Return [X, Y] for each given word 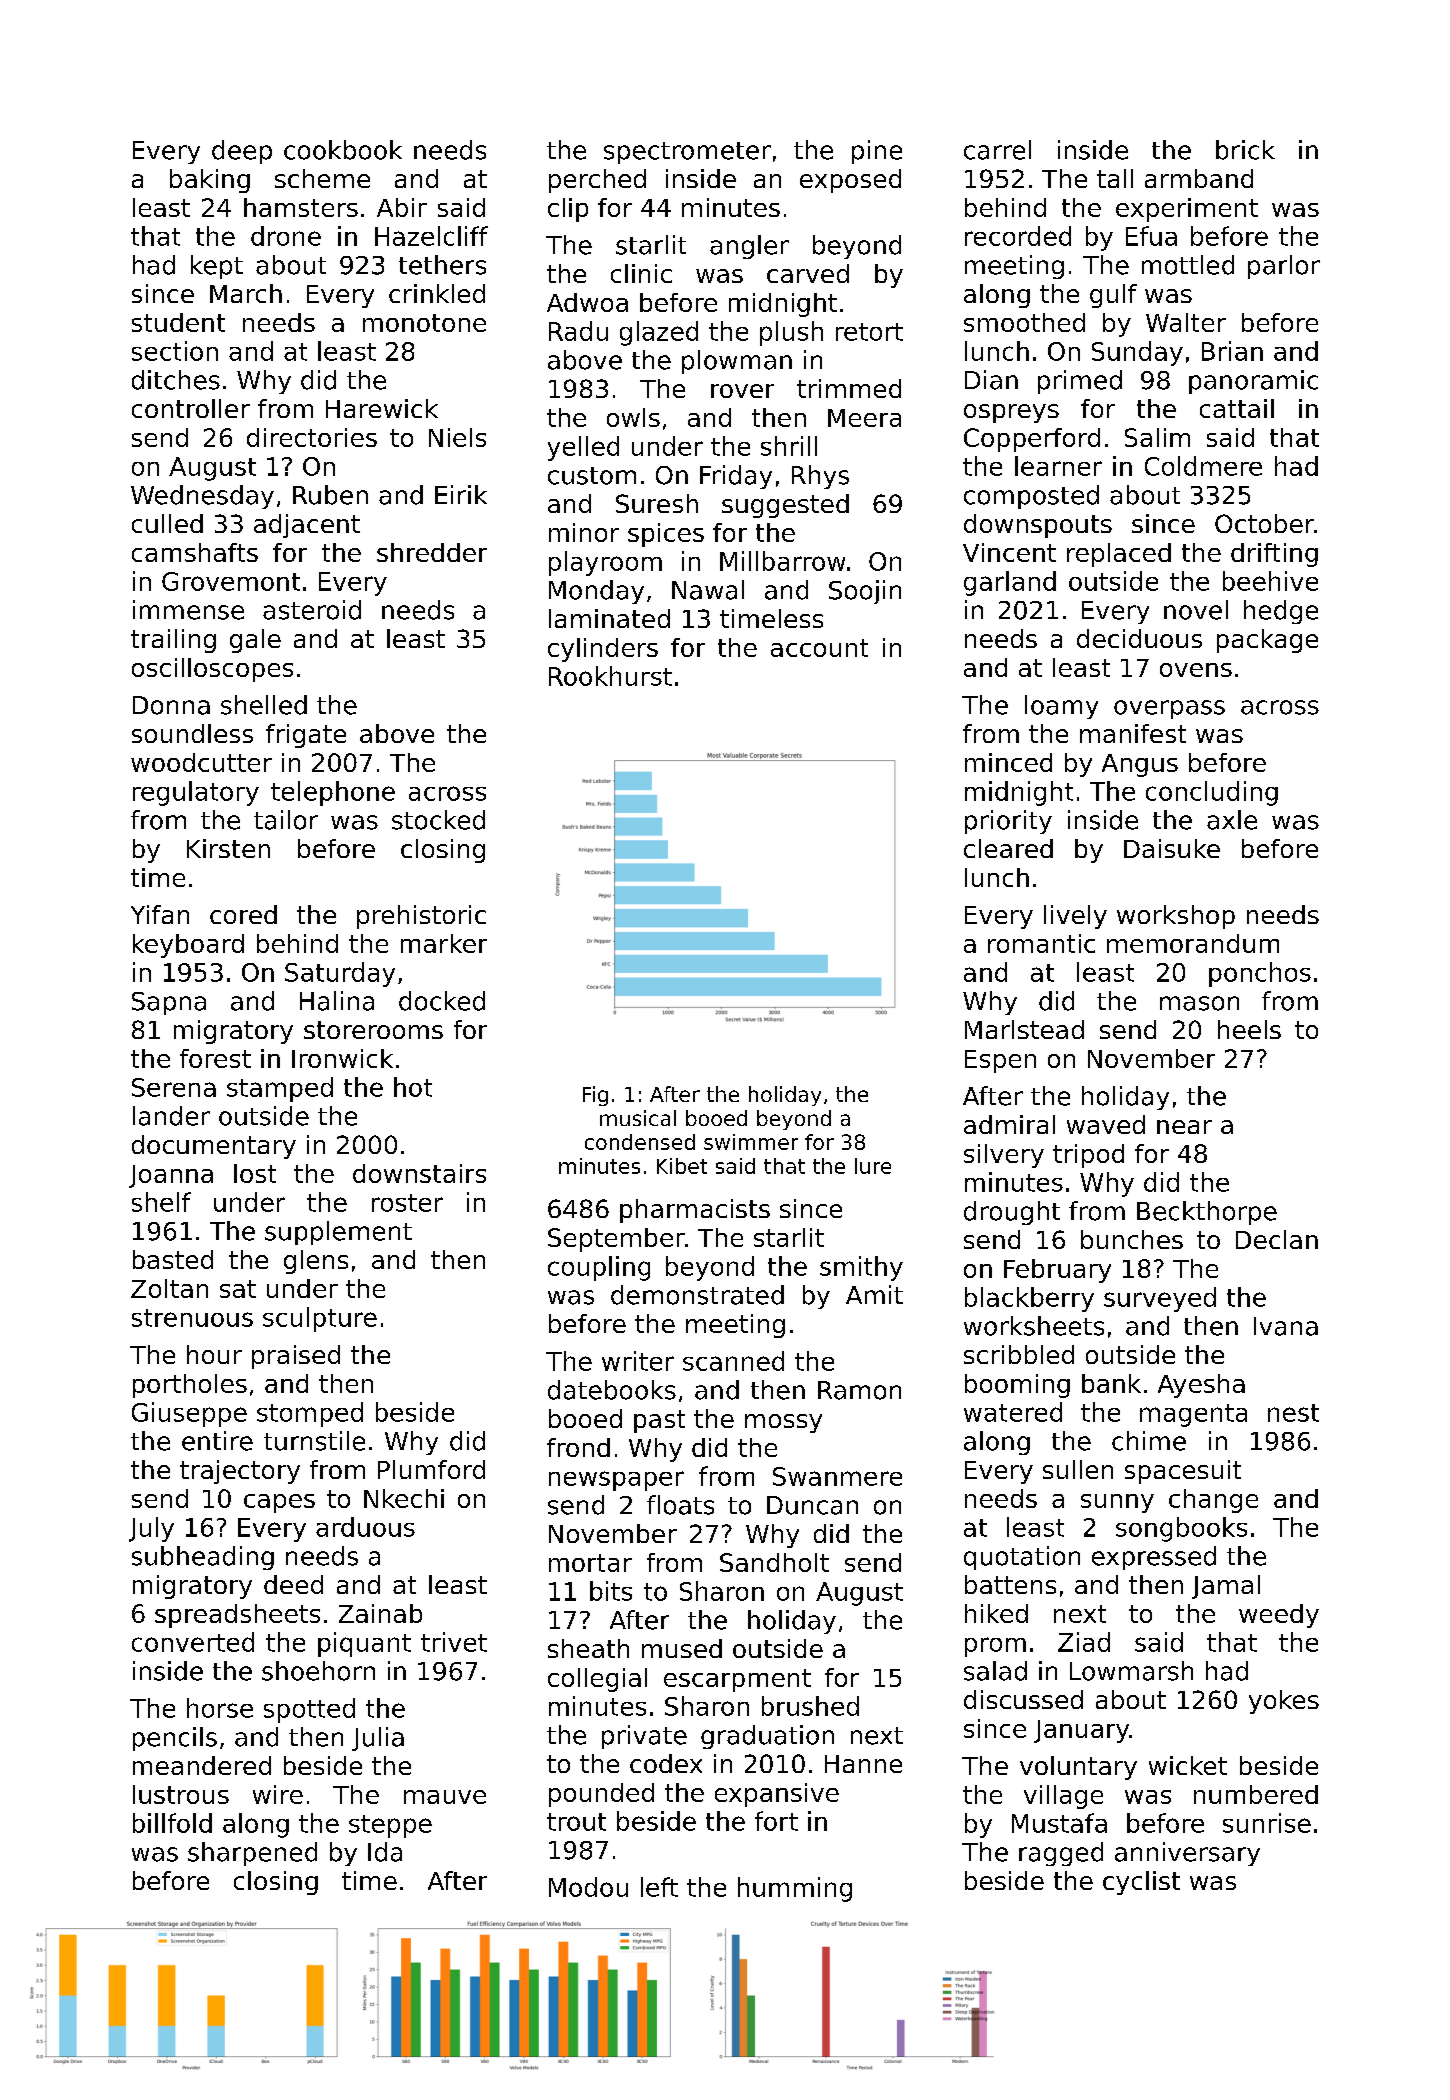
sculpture [320, 1319]
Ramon [859, 1390]
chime [1149, 1441]
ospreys [1011, 413]
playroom [605, 563]
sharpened [252, 1854]
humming [795, 1889]
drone [286, 236]
